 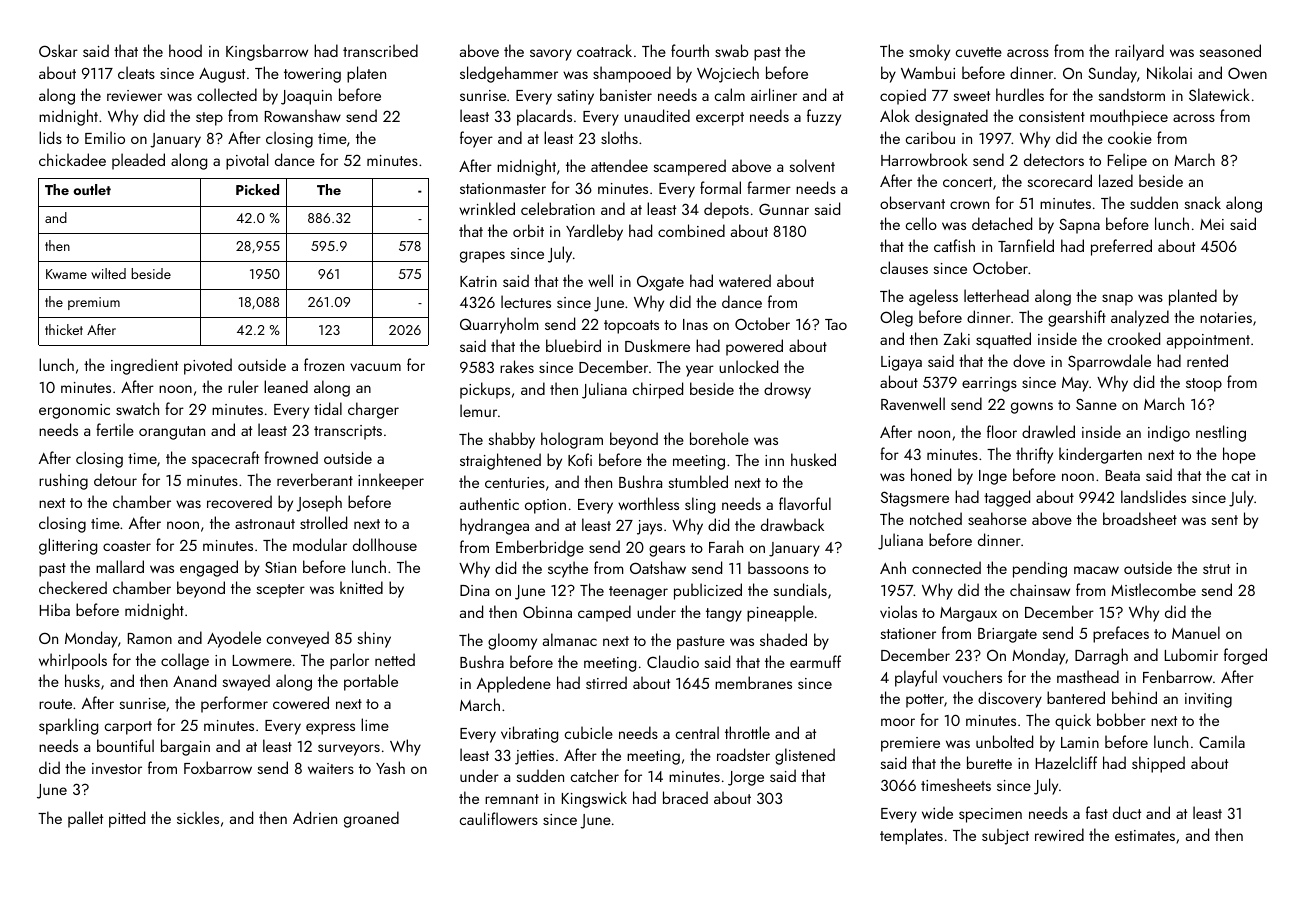 I want to click on Inas, so click(x=695, y=324).
